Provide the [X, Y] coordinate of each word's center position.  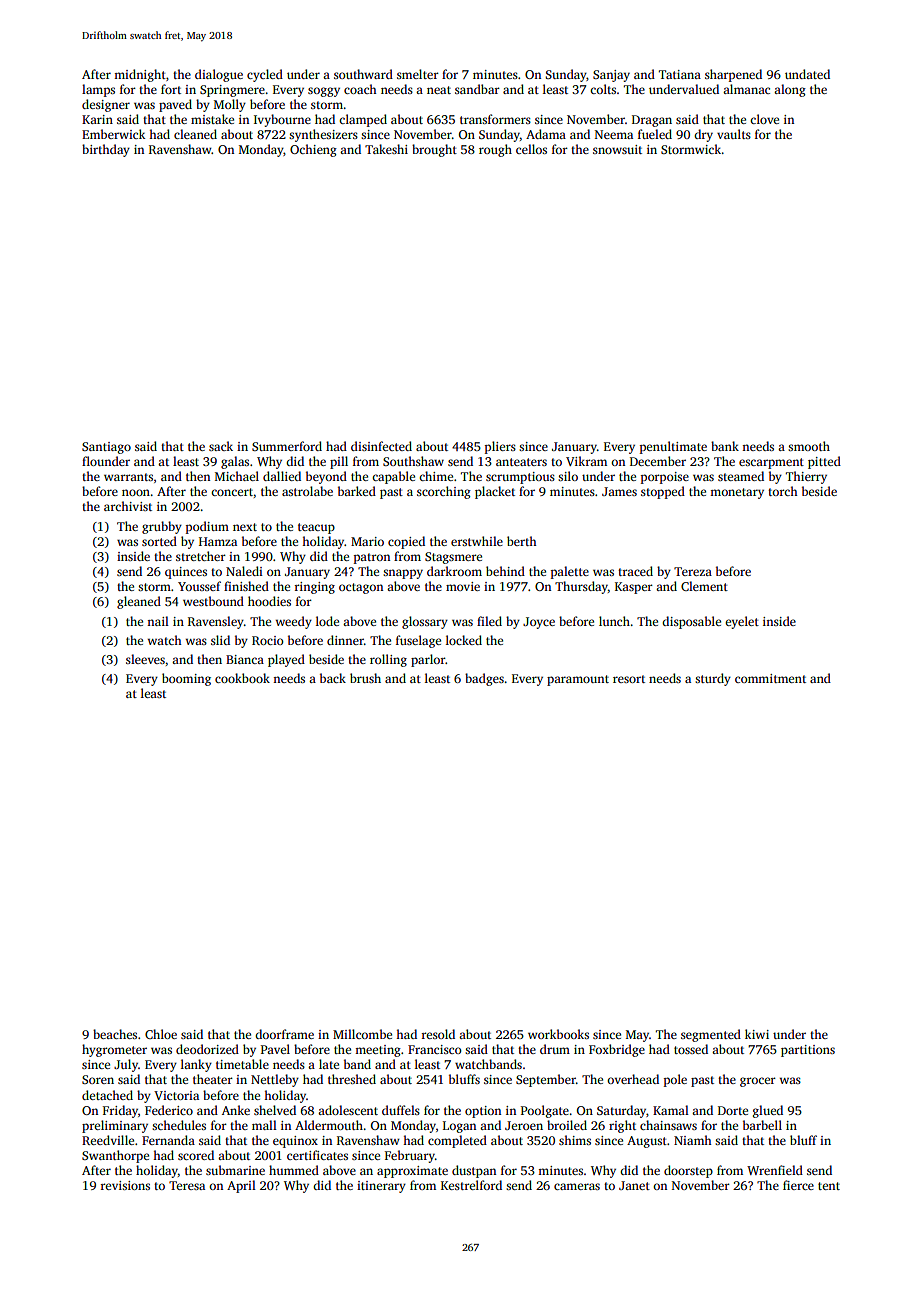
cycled [265, 75]
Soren [98, 1079]
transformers [495, 119]
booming [186, 679]
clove [764, 119]
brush [365, 678]
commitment [770, 678]
